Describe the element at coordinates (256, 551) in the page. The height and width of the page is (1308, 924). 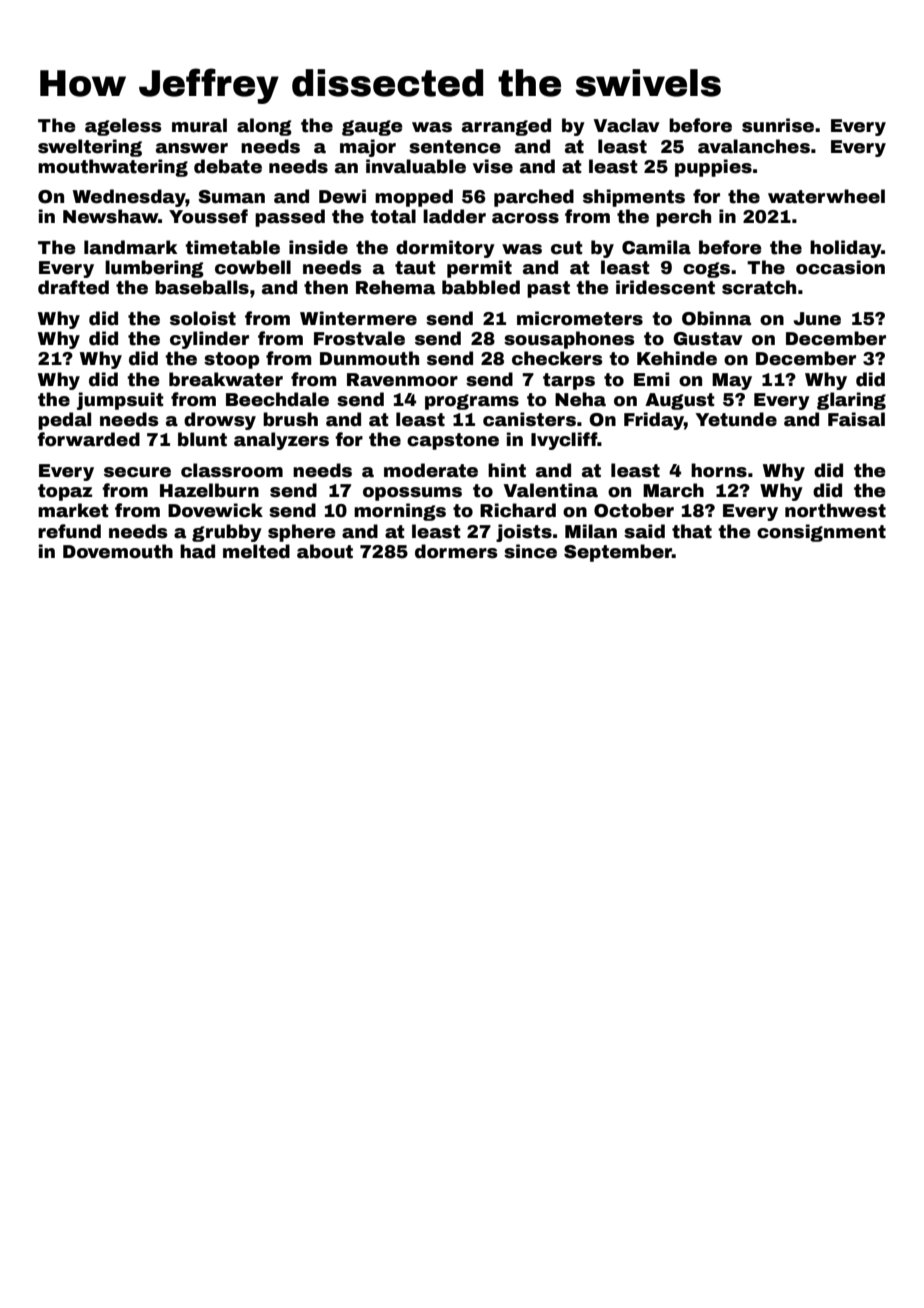
I see `melted` at that location.
